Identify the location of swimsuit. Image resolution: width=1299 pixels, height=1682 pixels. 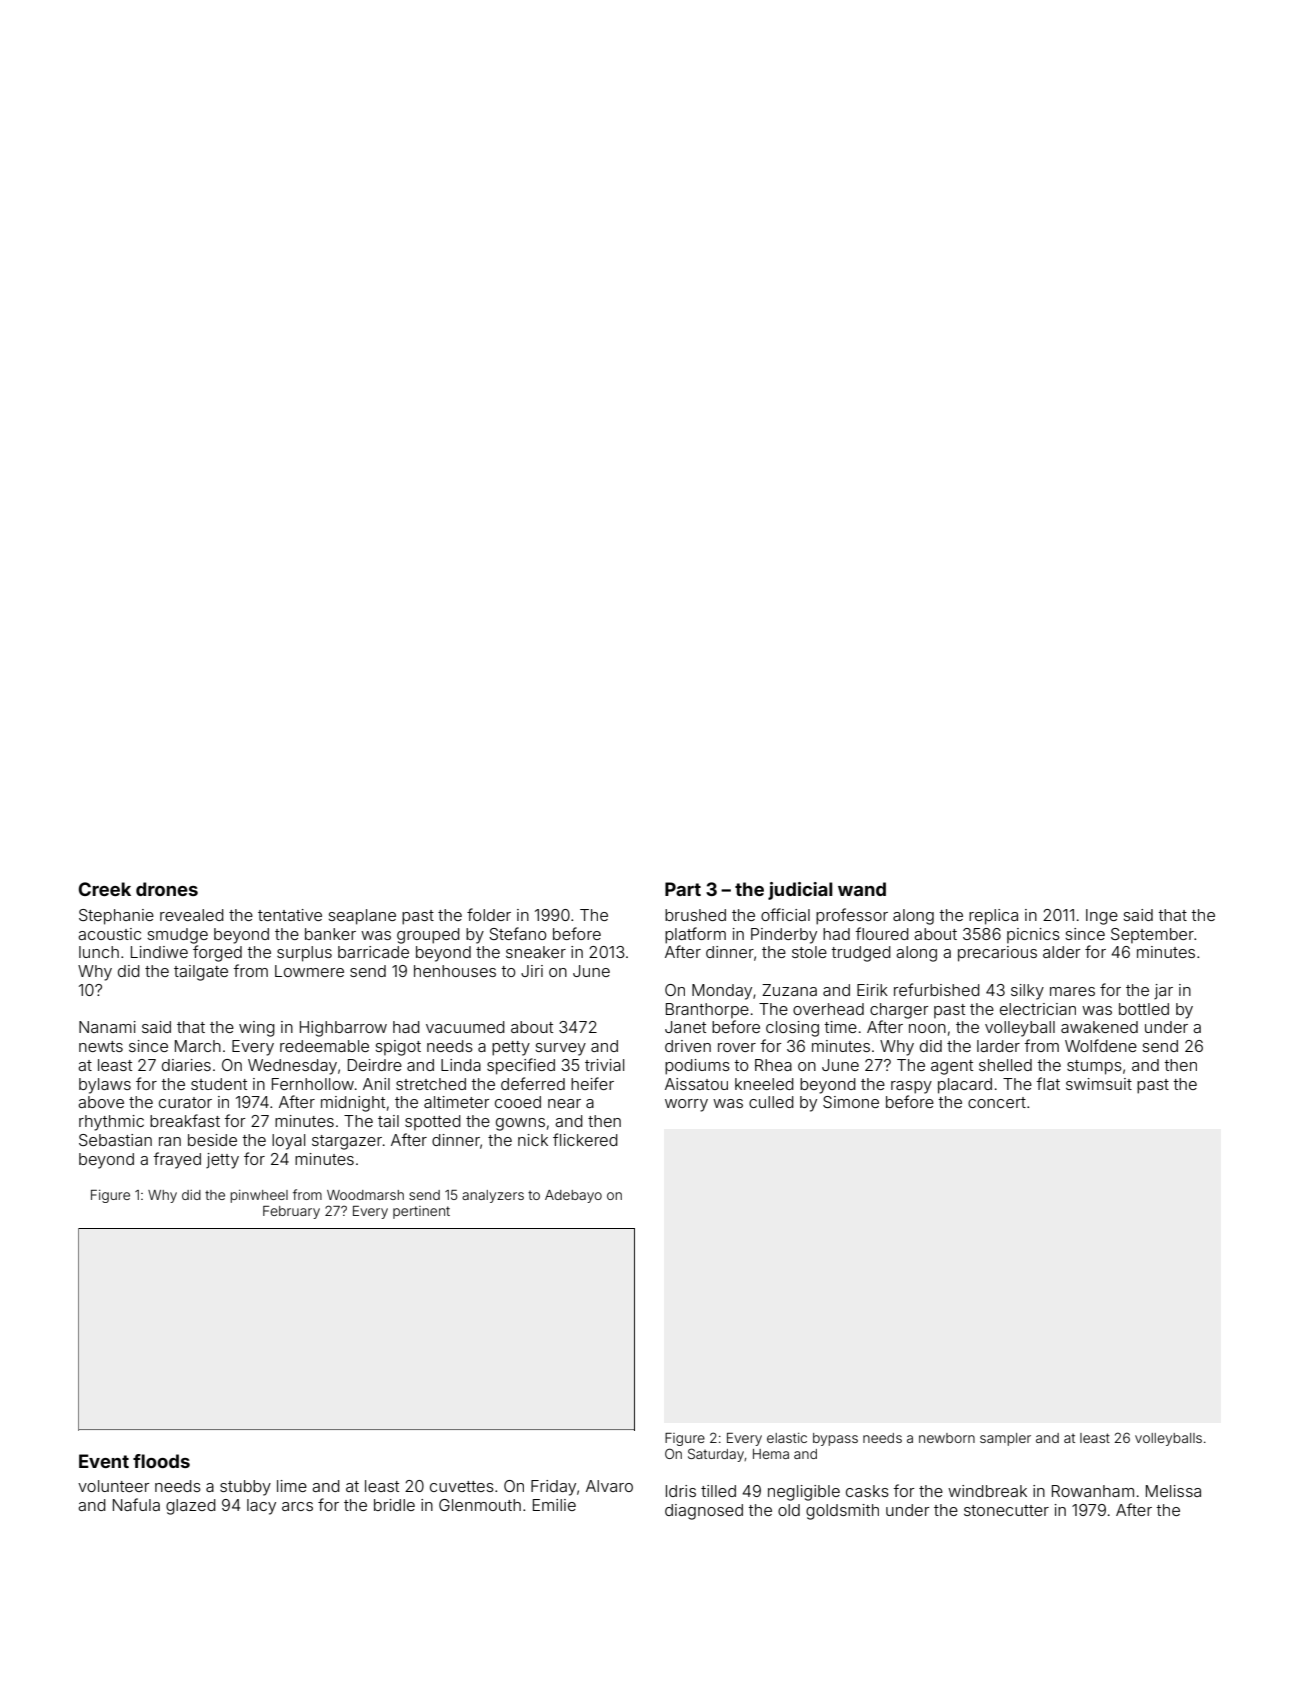
(1099, 1084).
